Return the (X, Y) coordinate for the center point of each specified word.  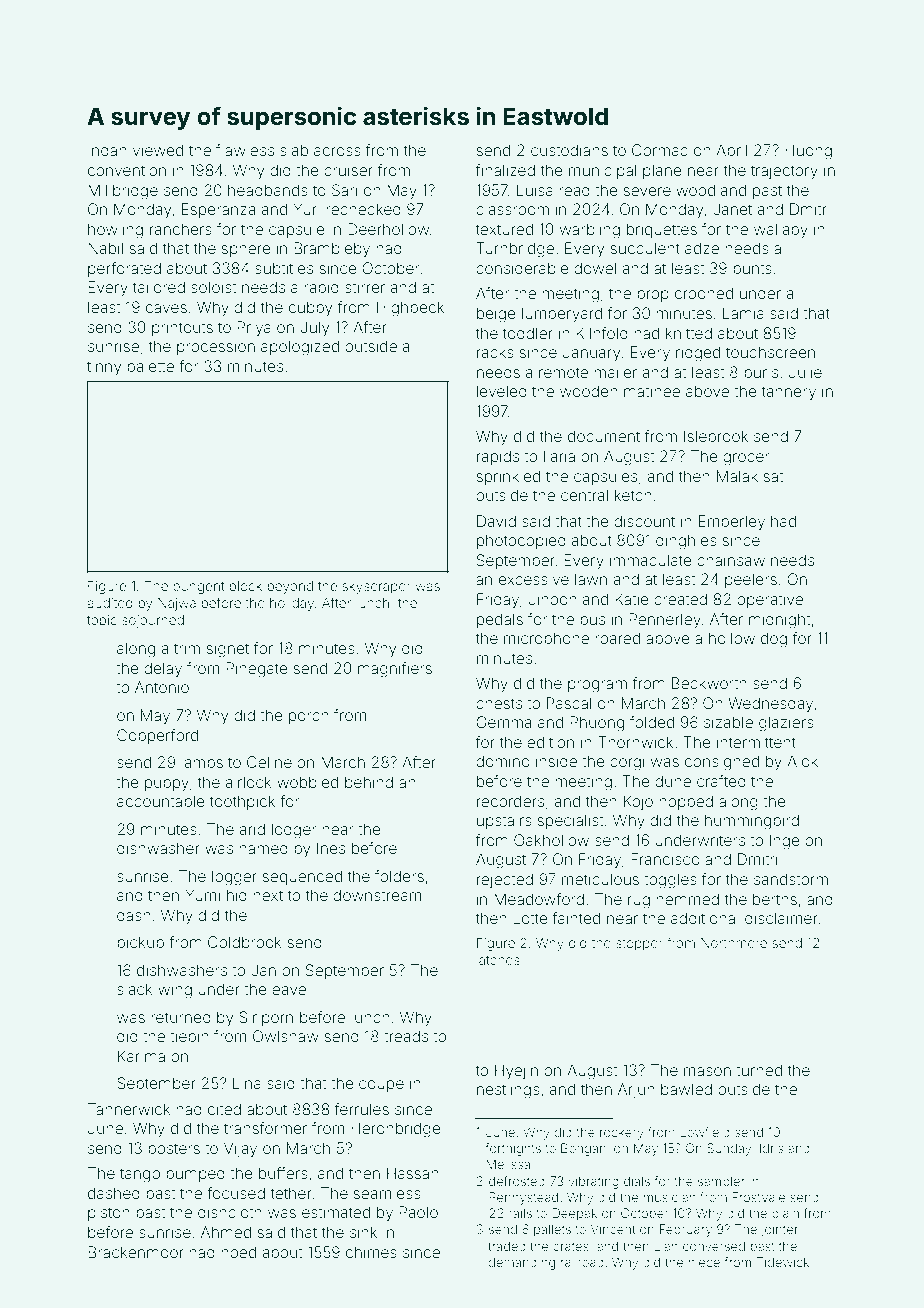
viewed (158, 150)
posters (174, 1150)
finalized (505, 170)
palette (150, 367)
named (263, 848)
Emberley (732, 523)
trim (187, 648)
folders (399, 876)
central (584, 495)
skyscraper (376, 587)
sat (773, 476)
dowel (595, 268)
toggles (670, 881)
